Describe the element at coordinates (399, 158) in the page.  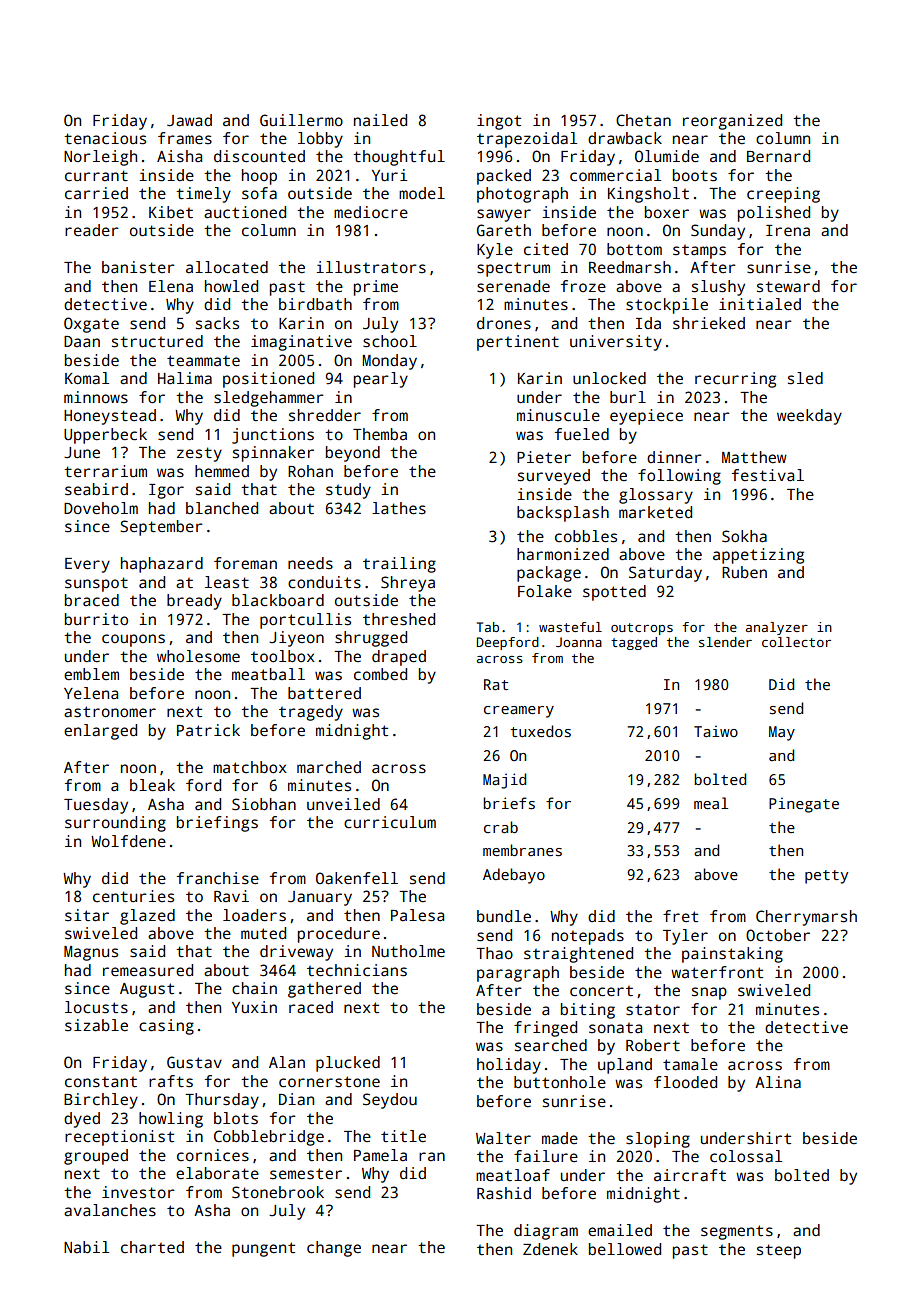
I see `thoughtful` at that location.
